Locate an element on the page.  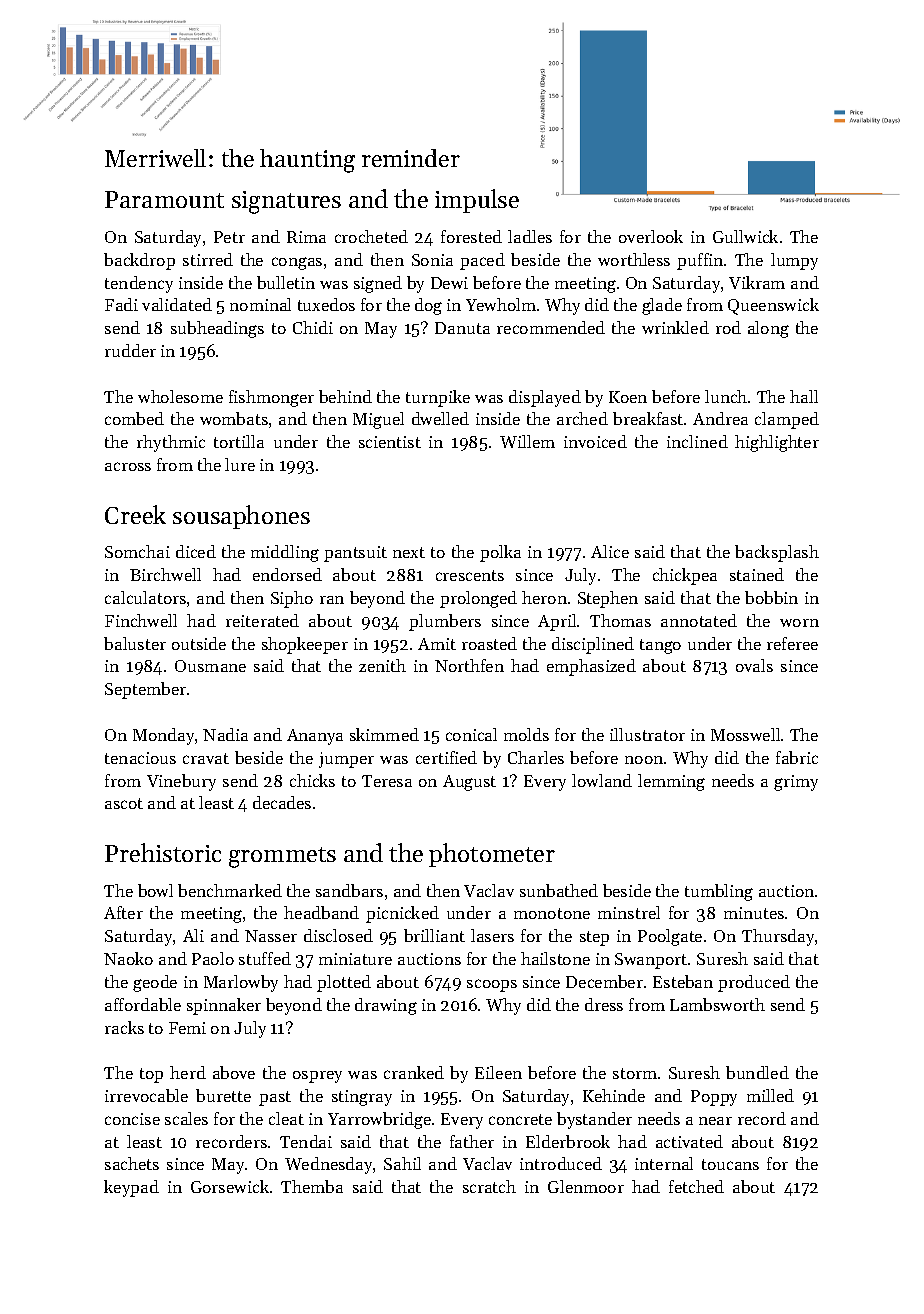
heron is located at coordinates (544, 597).
